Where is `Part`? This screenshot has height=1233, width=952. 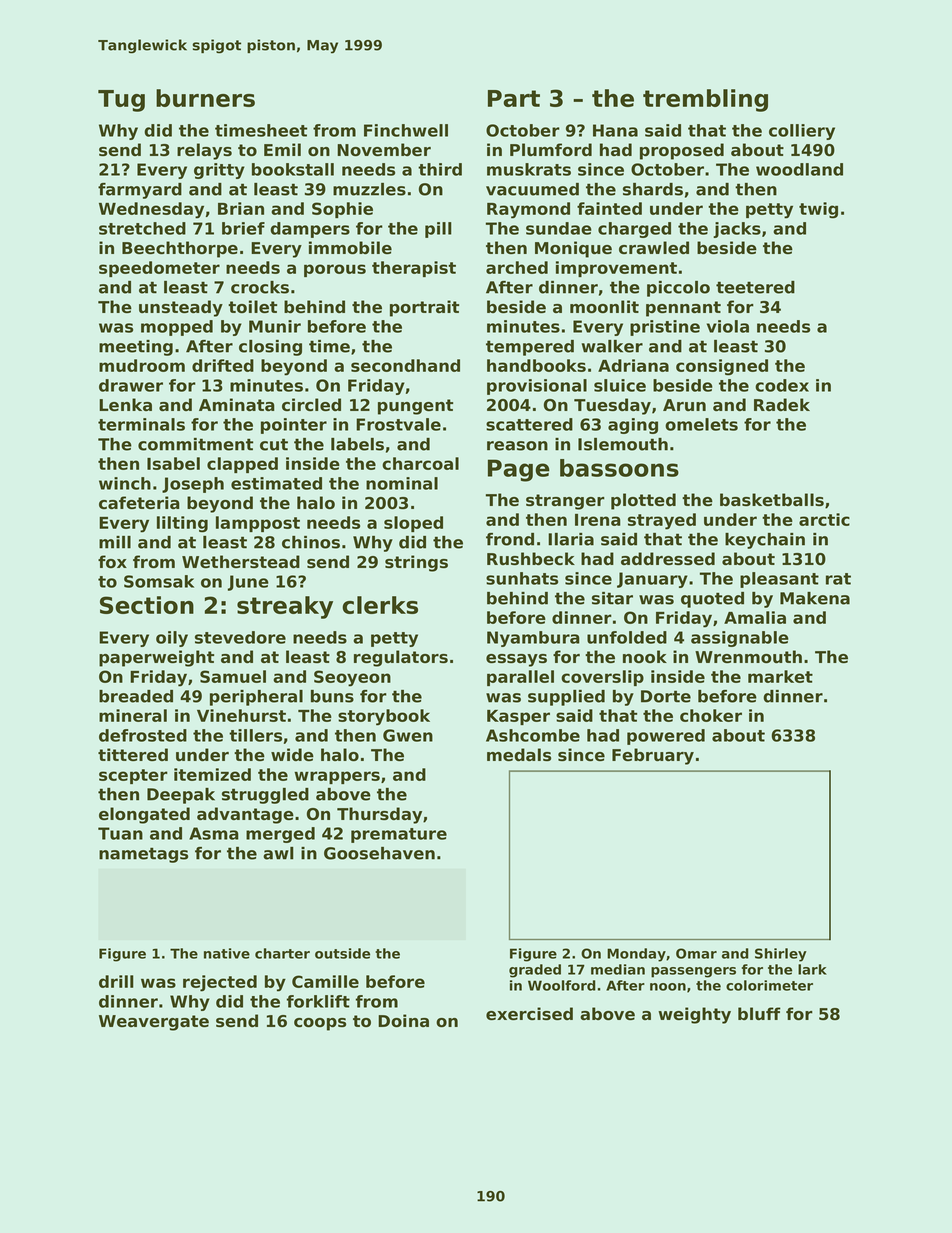 Part is located at coordinates (514, 98).
